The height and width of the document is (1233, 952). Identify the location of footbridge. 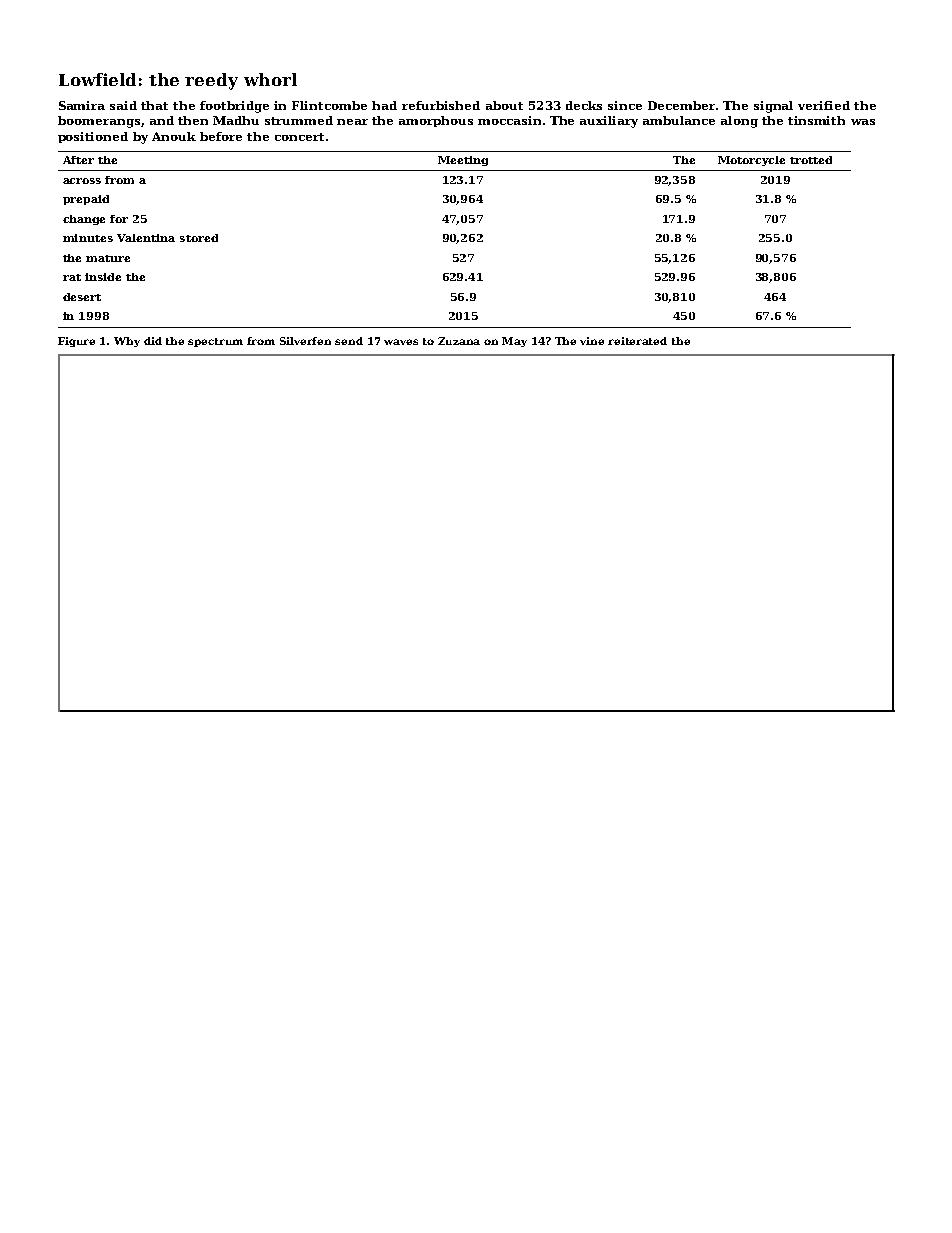
(234, 107).
